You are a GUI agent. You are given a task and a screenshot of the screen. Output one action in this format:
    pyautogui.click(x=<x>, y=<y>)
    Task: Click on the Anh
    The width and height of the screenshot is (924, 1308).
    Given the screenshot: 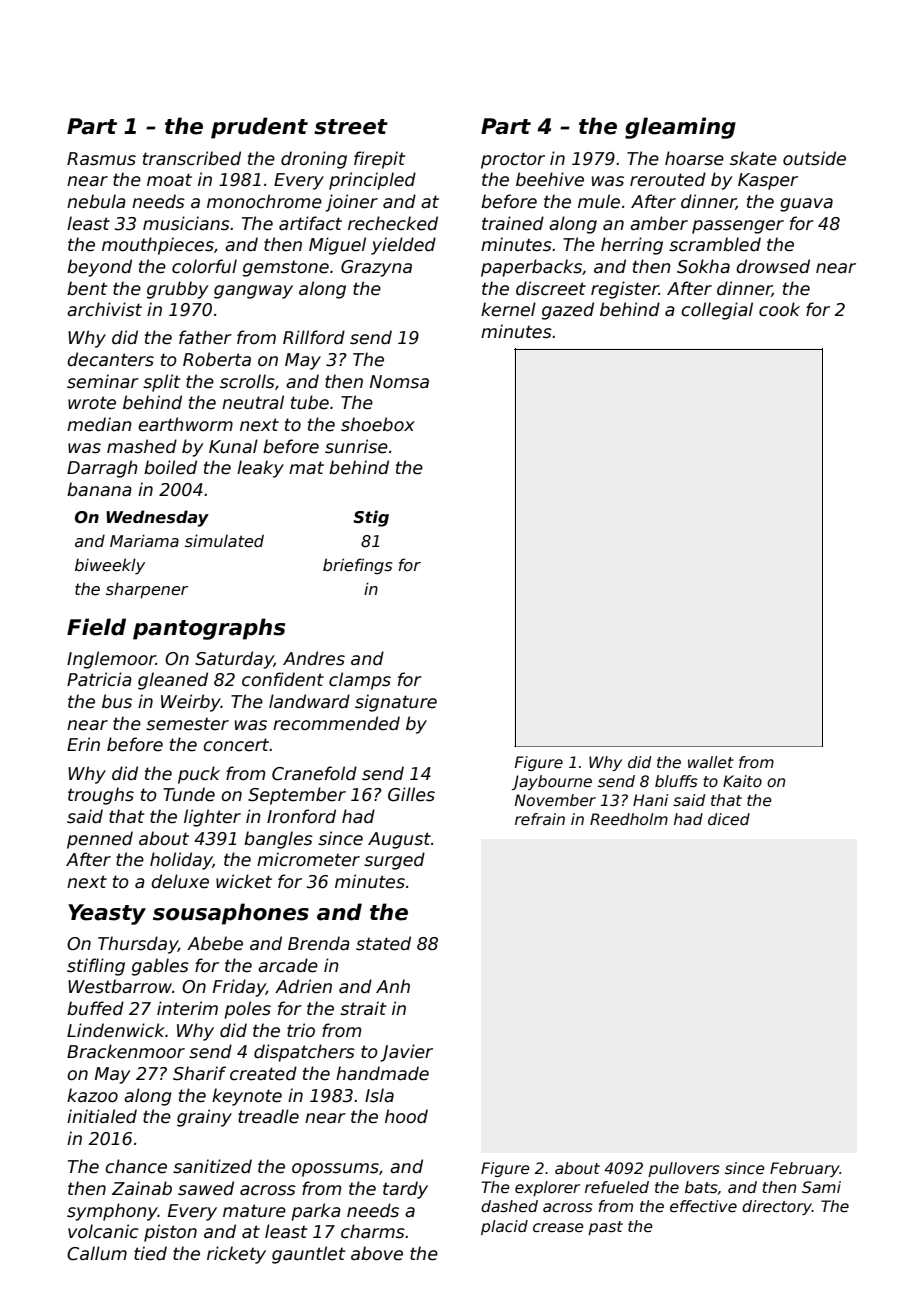 What is the action you would take?
    pyautogui.click(x=393, y=986)
